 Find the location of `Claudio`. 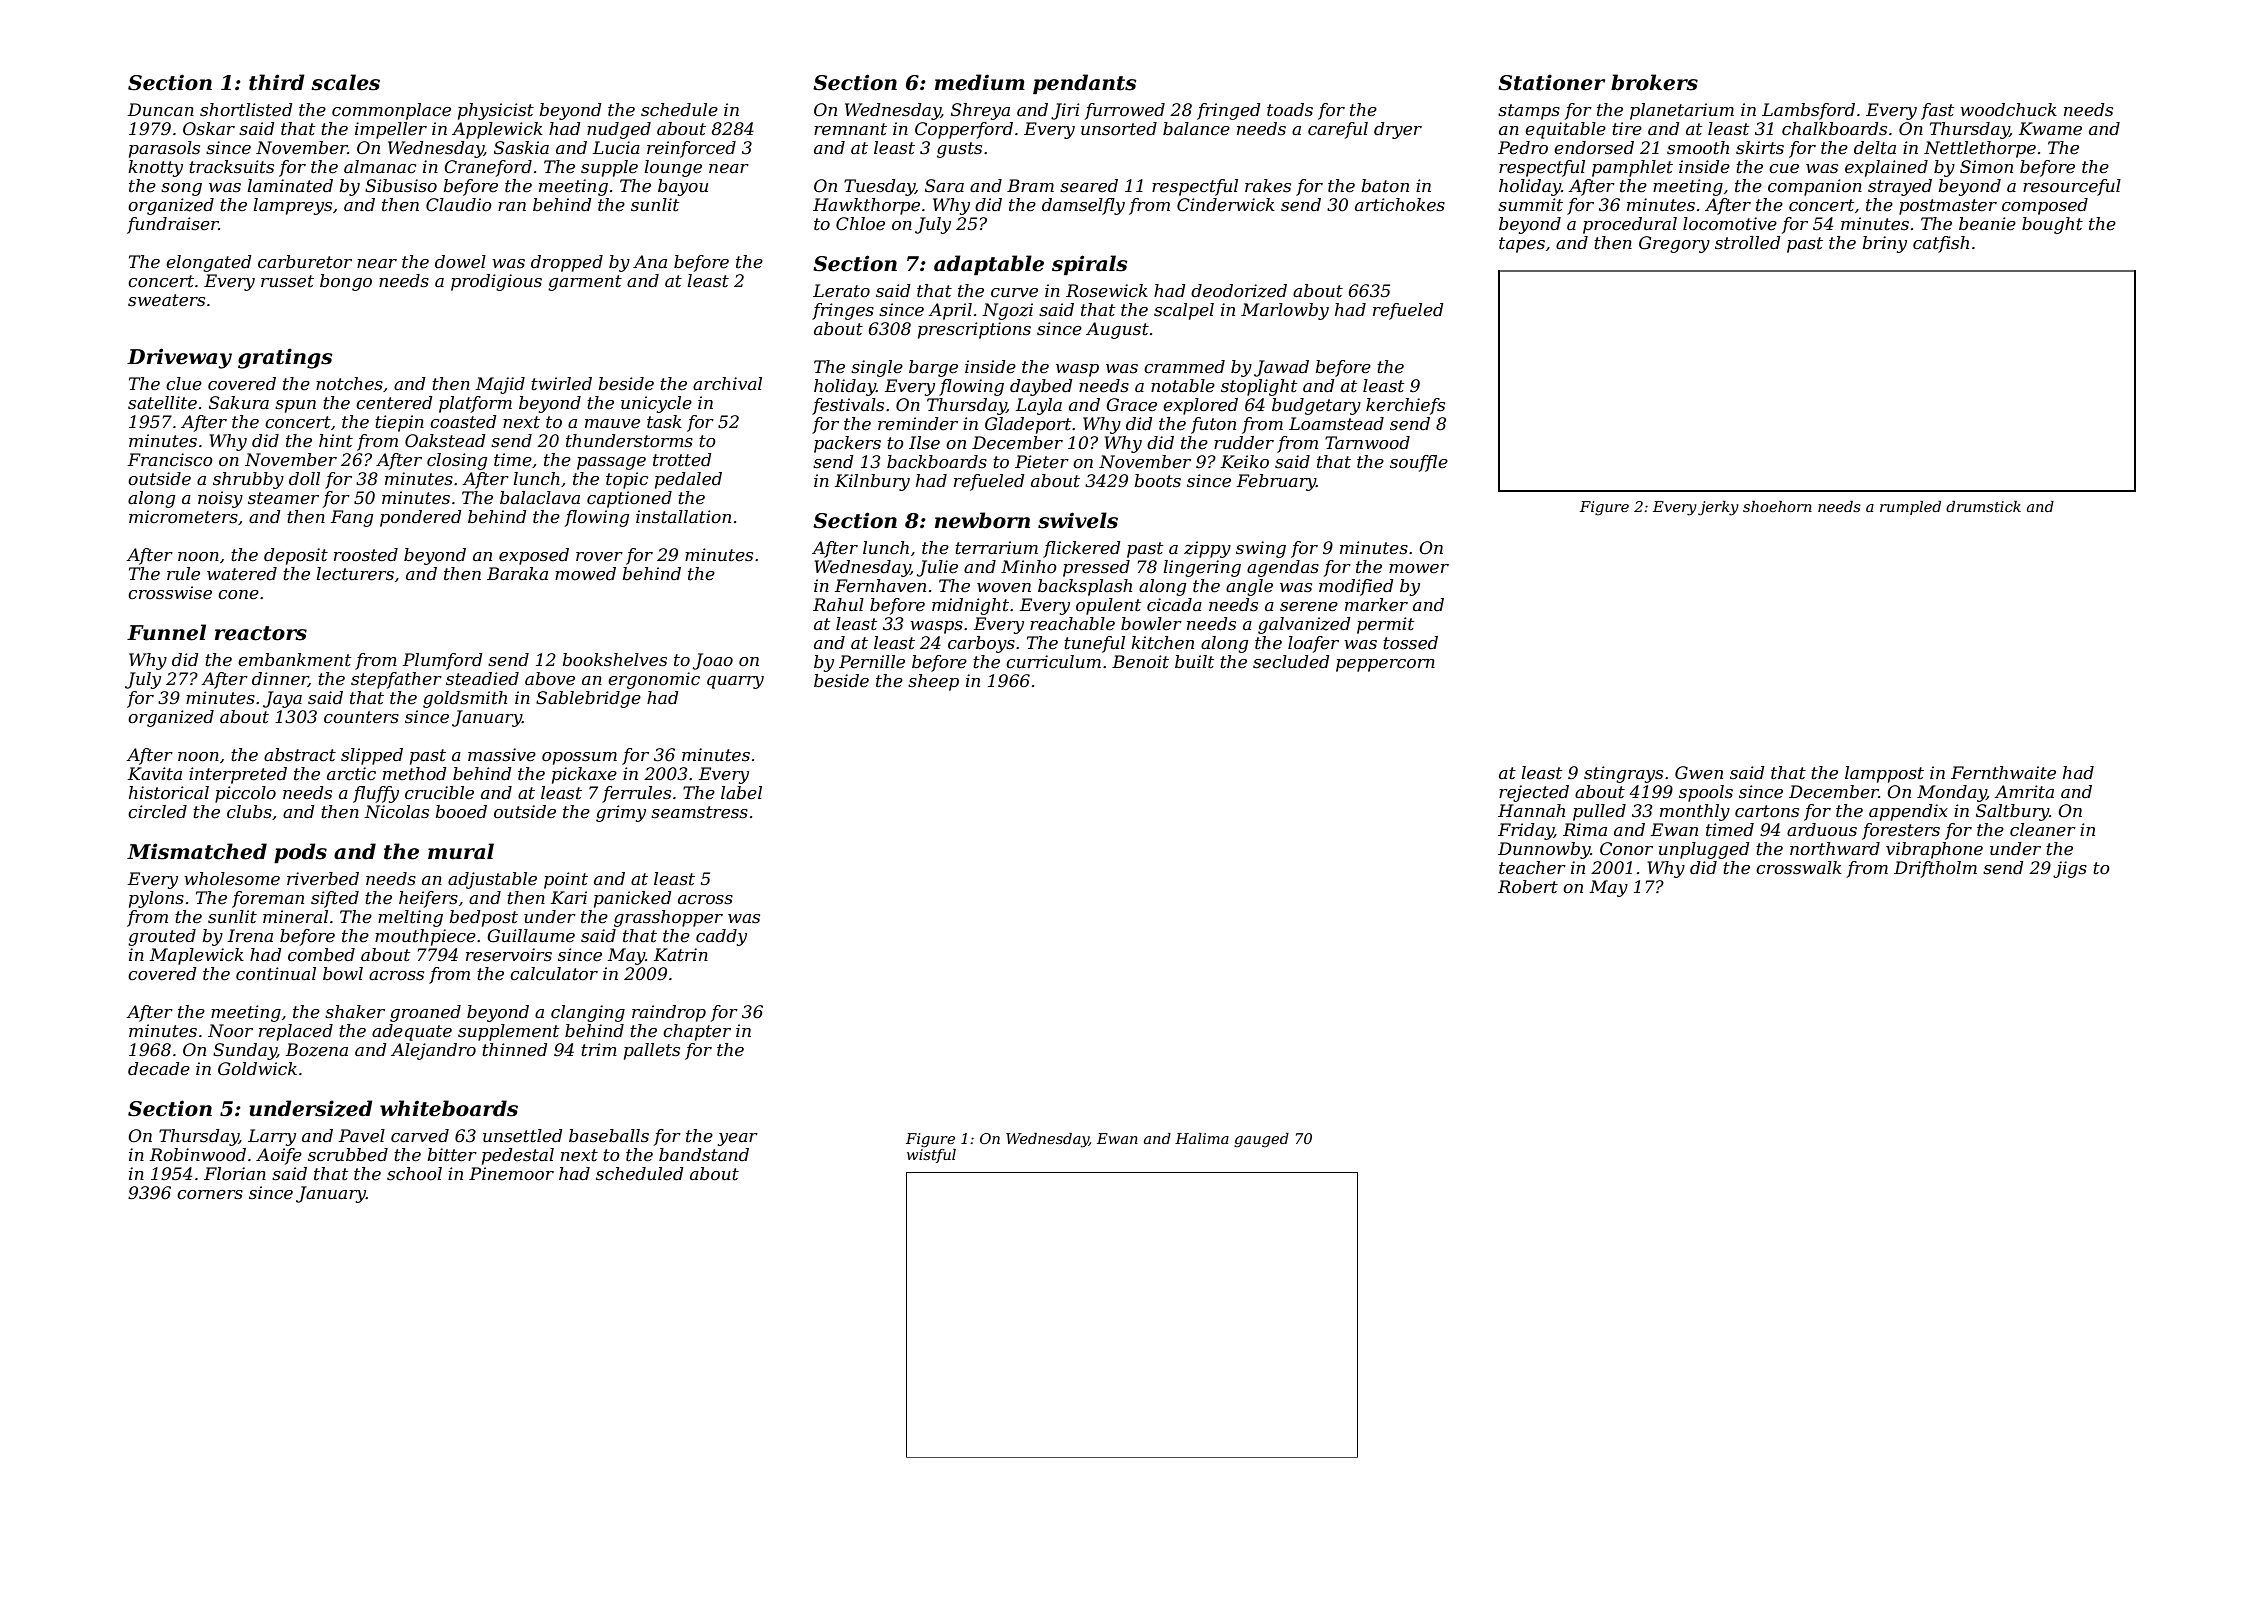

Claudio is located at coordinates (459, 205).
